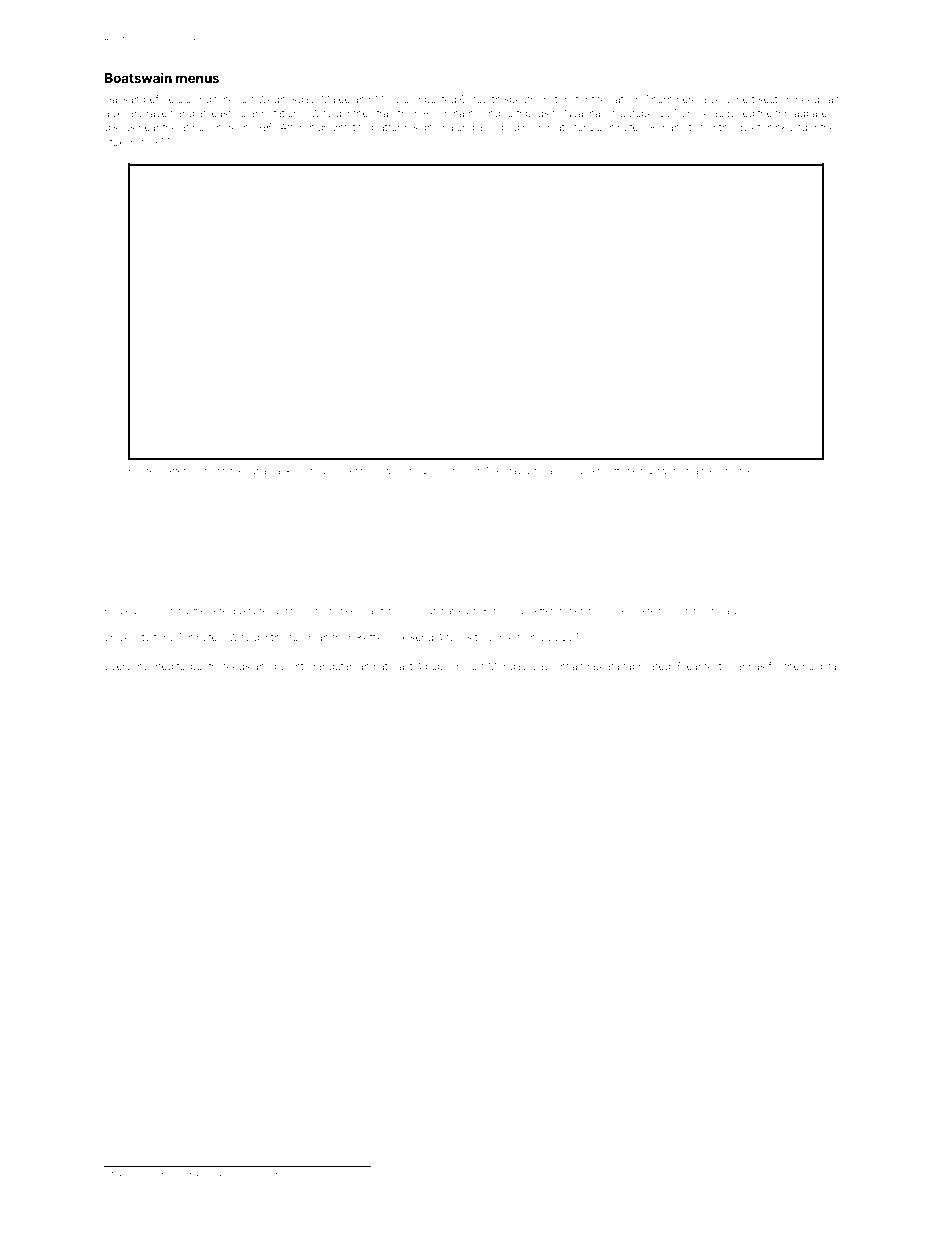  What do you see at coordinates (775, 99) in the screenshot?
I see `section` at bounding box center [775, 99].
